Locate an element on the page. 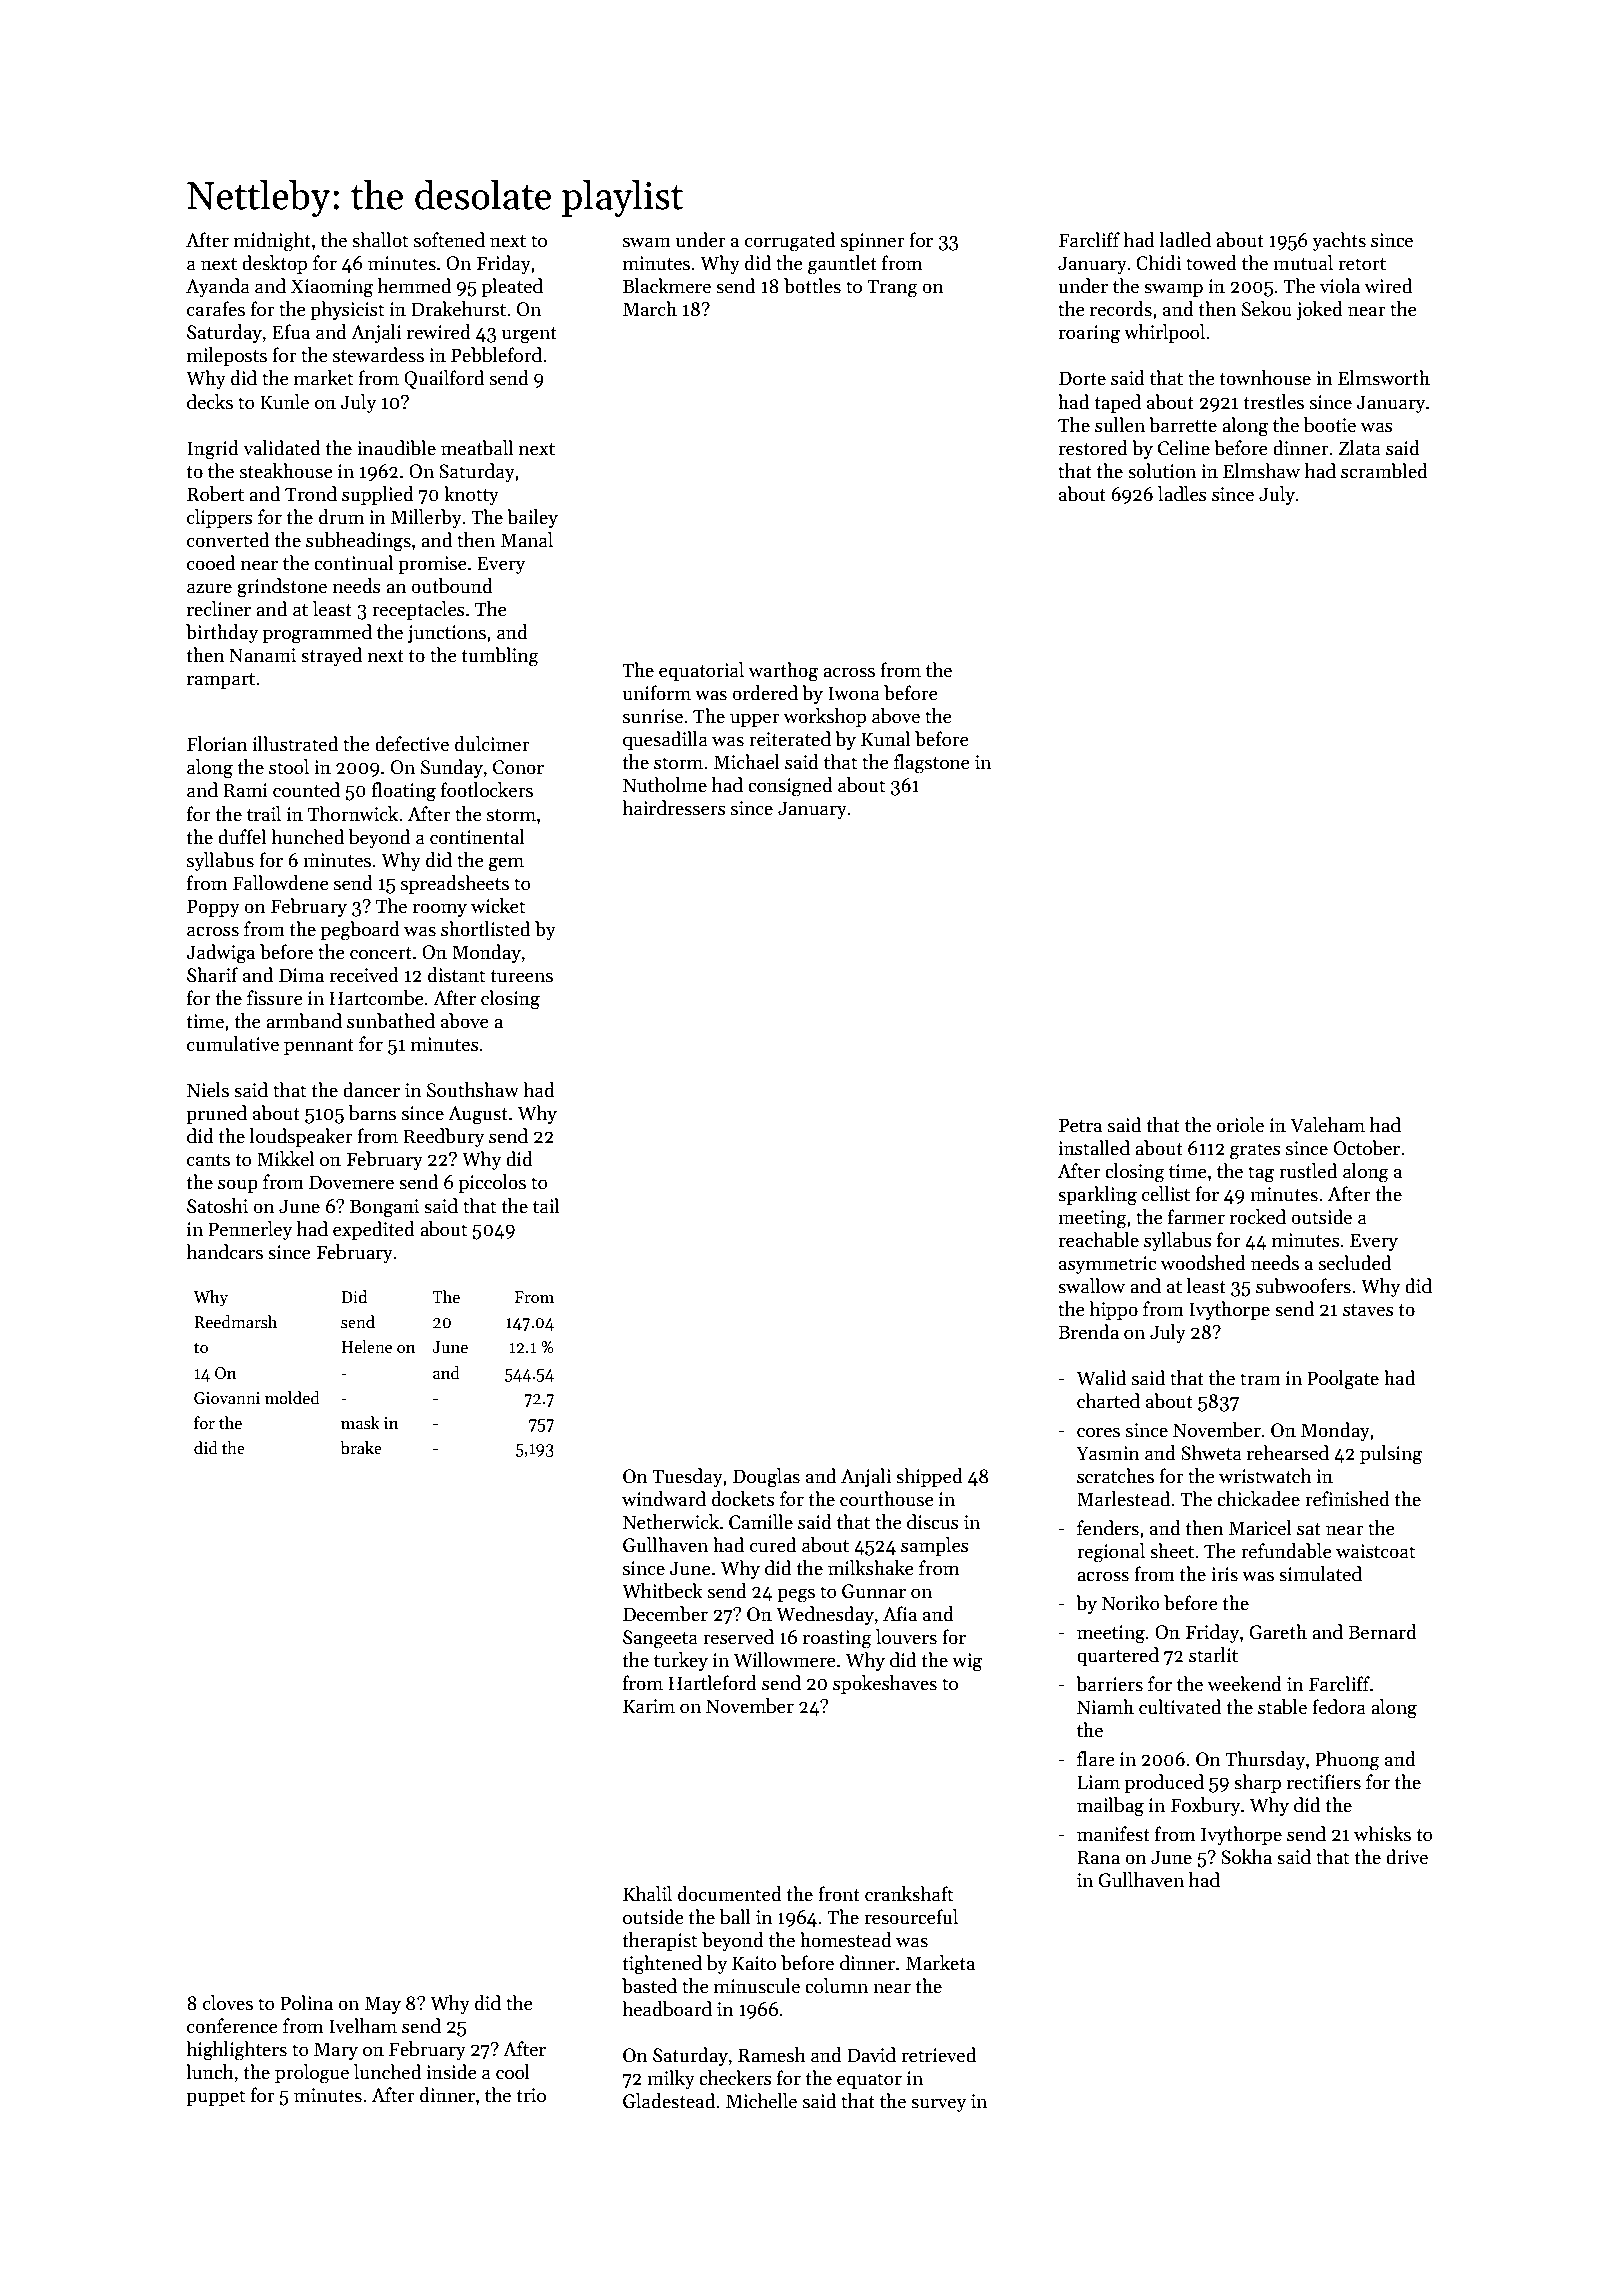 The width and height of the image is (1620, 2292). inside is located at coordinates (451, 2072).
